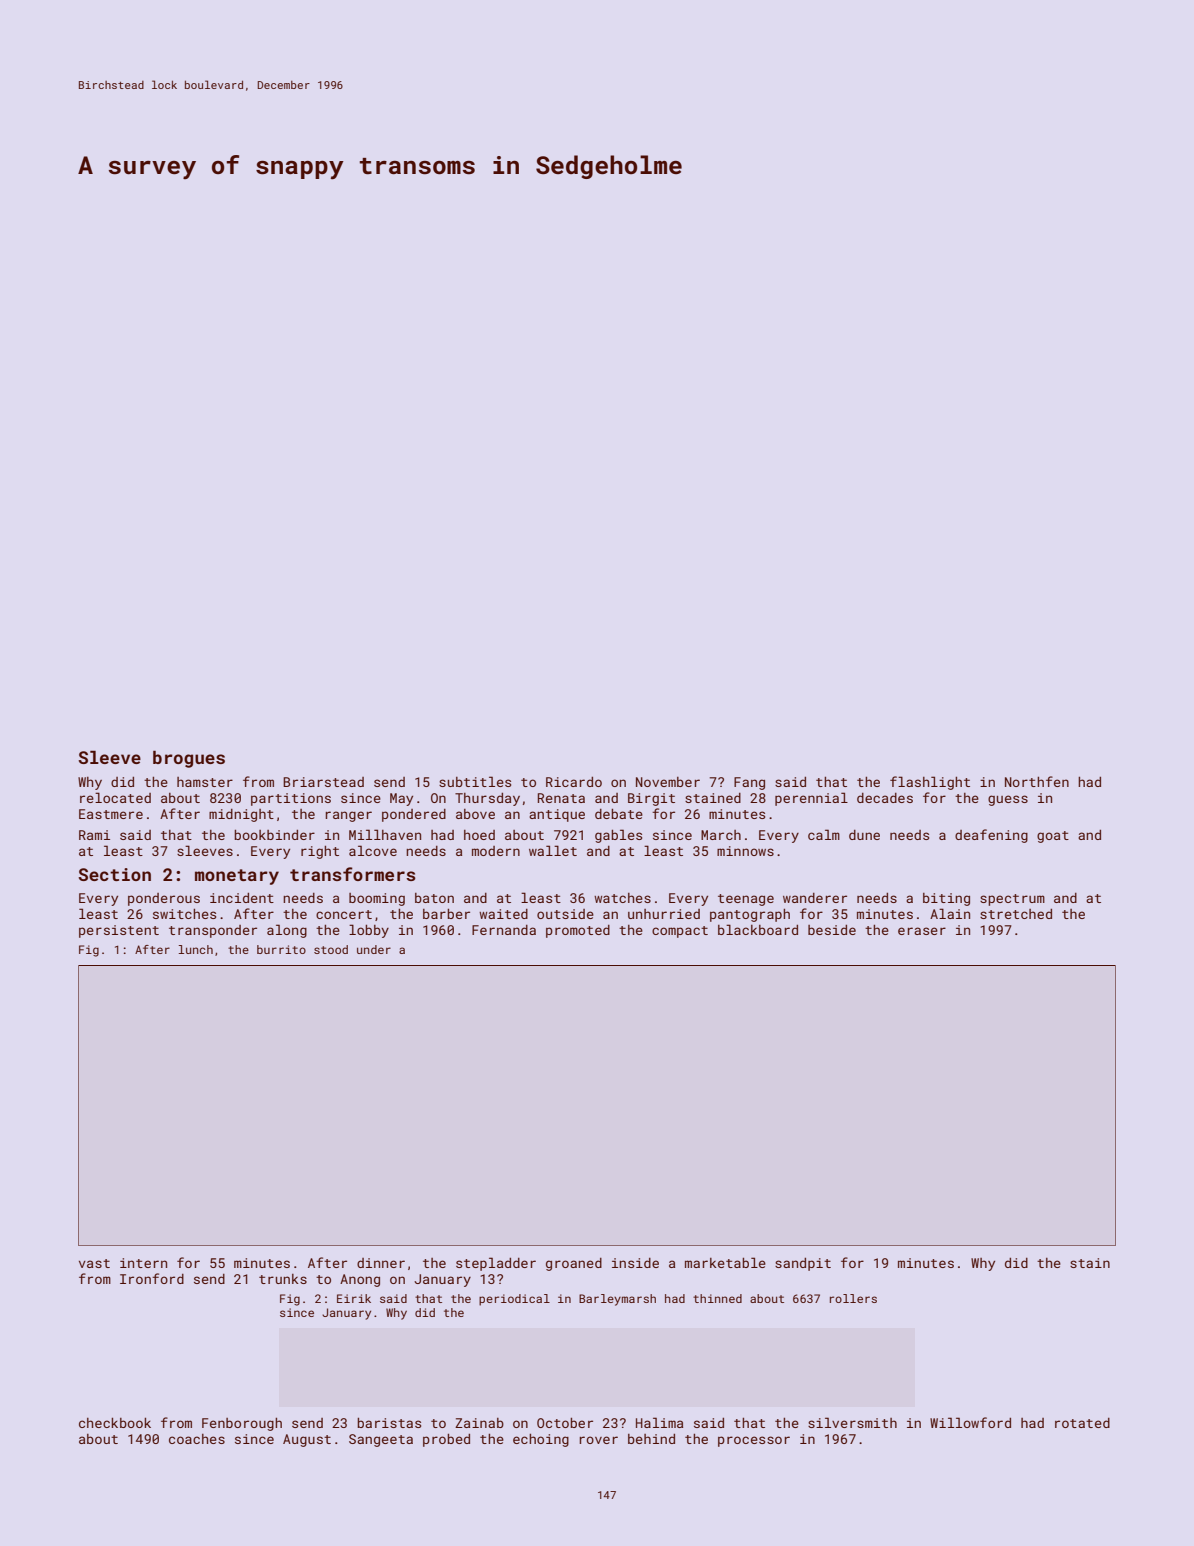 The image size is (1194, 1546). Describe the element at coordinates (922, 931) in the page. I see `eraser` at that location.
